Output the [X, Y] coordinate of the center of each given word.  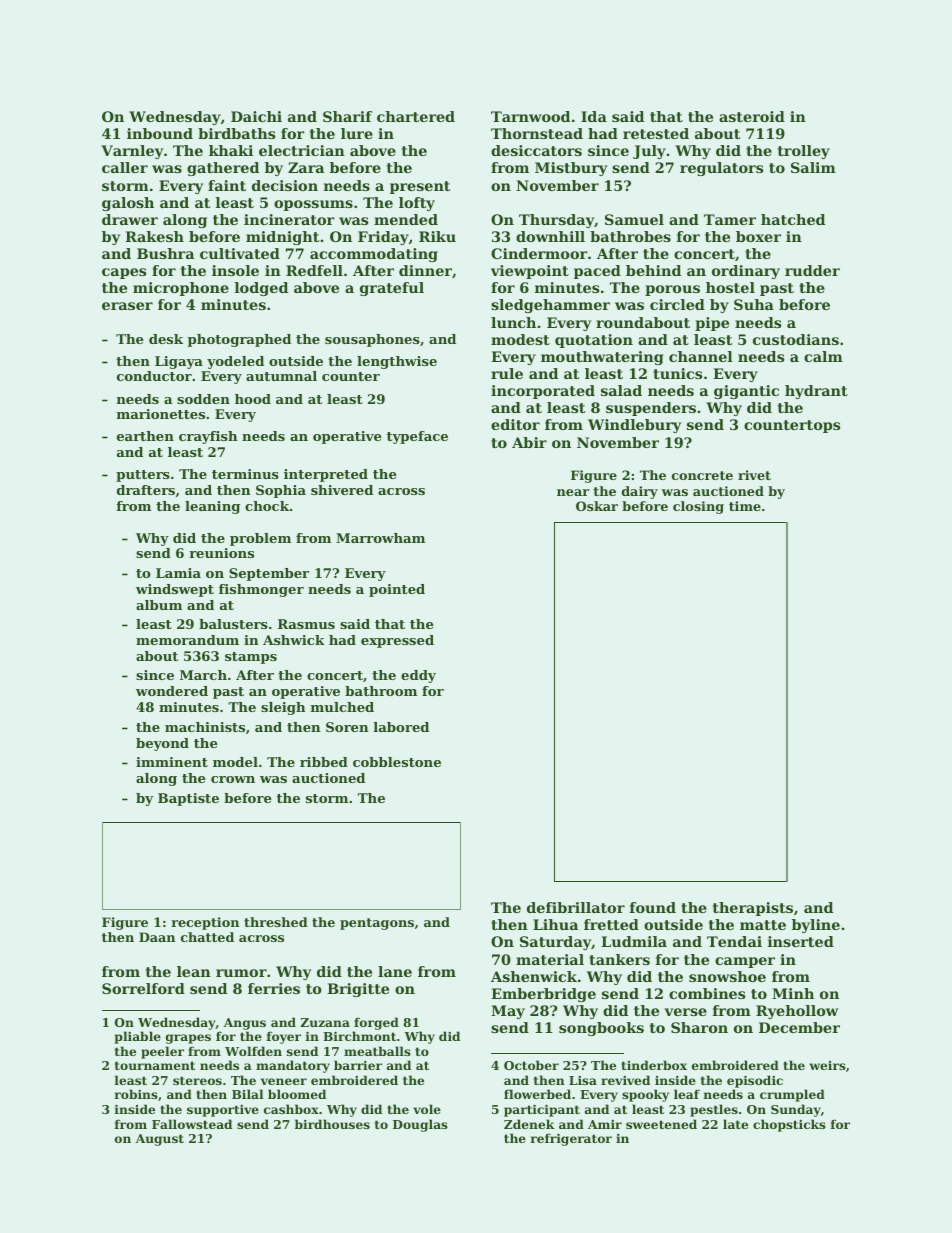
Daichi [256, 116]
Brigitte [358, 990]
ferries [274, 988]
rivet [754, 475]
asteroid [752, 116]
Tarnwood [530, 116]
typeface [417, 437]
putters [143, 476]
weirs [828, 1065]
